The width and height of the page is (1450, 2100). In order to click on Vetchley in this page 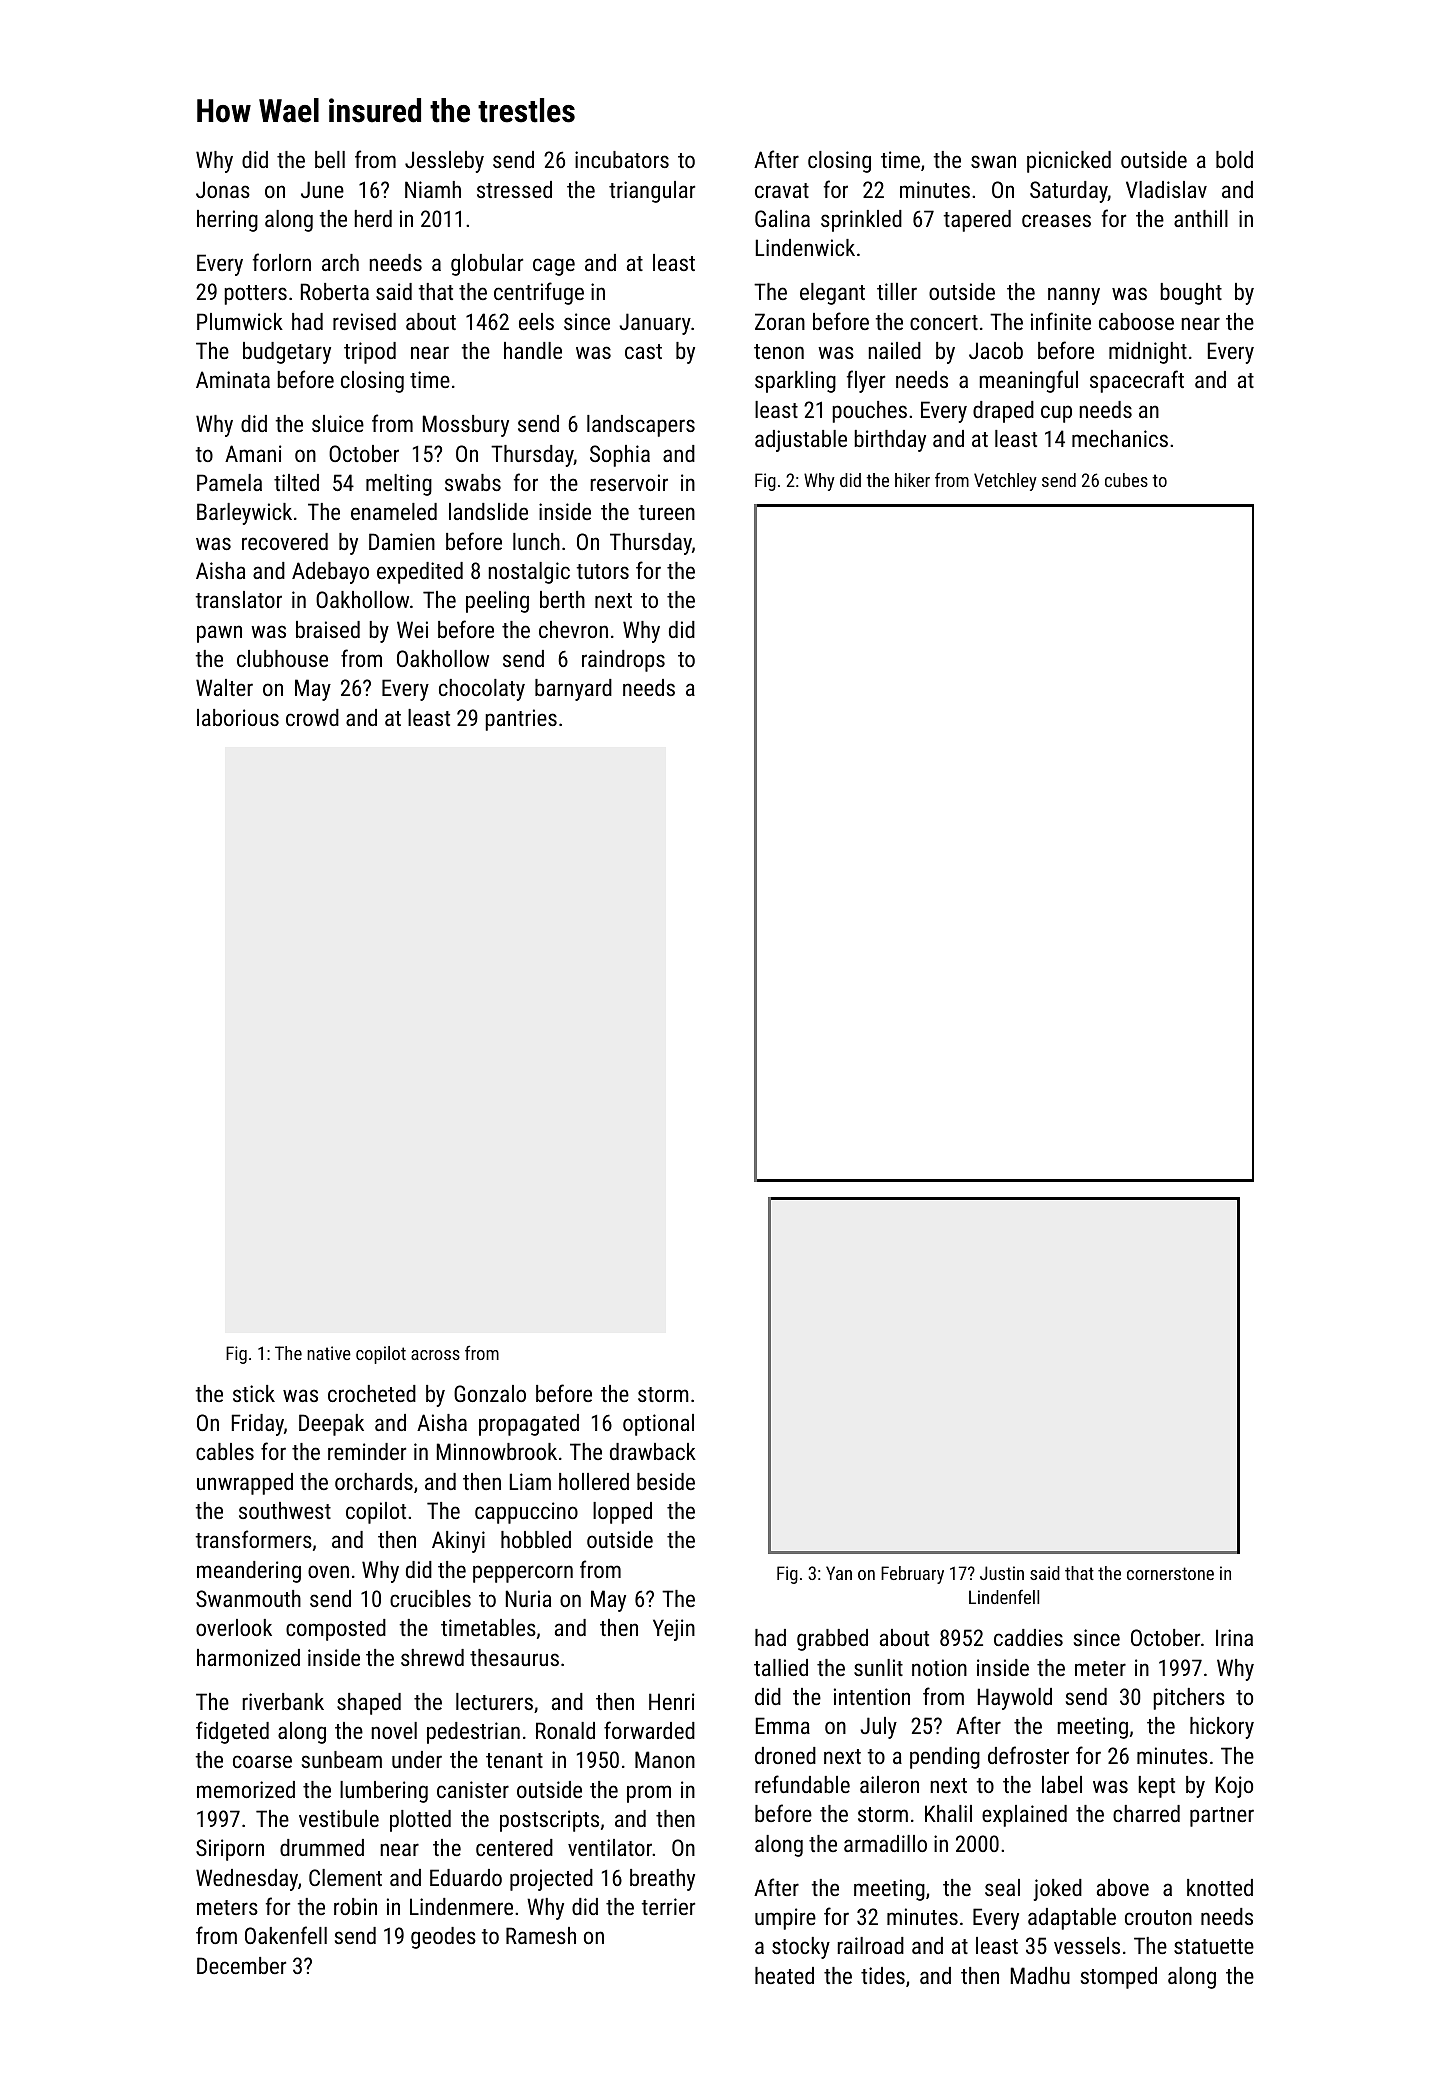, I will do `click(1005, 482)`.
